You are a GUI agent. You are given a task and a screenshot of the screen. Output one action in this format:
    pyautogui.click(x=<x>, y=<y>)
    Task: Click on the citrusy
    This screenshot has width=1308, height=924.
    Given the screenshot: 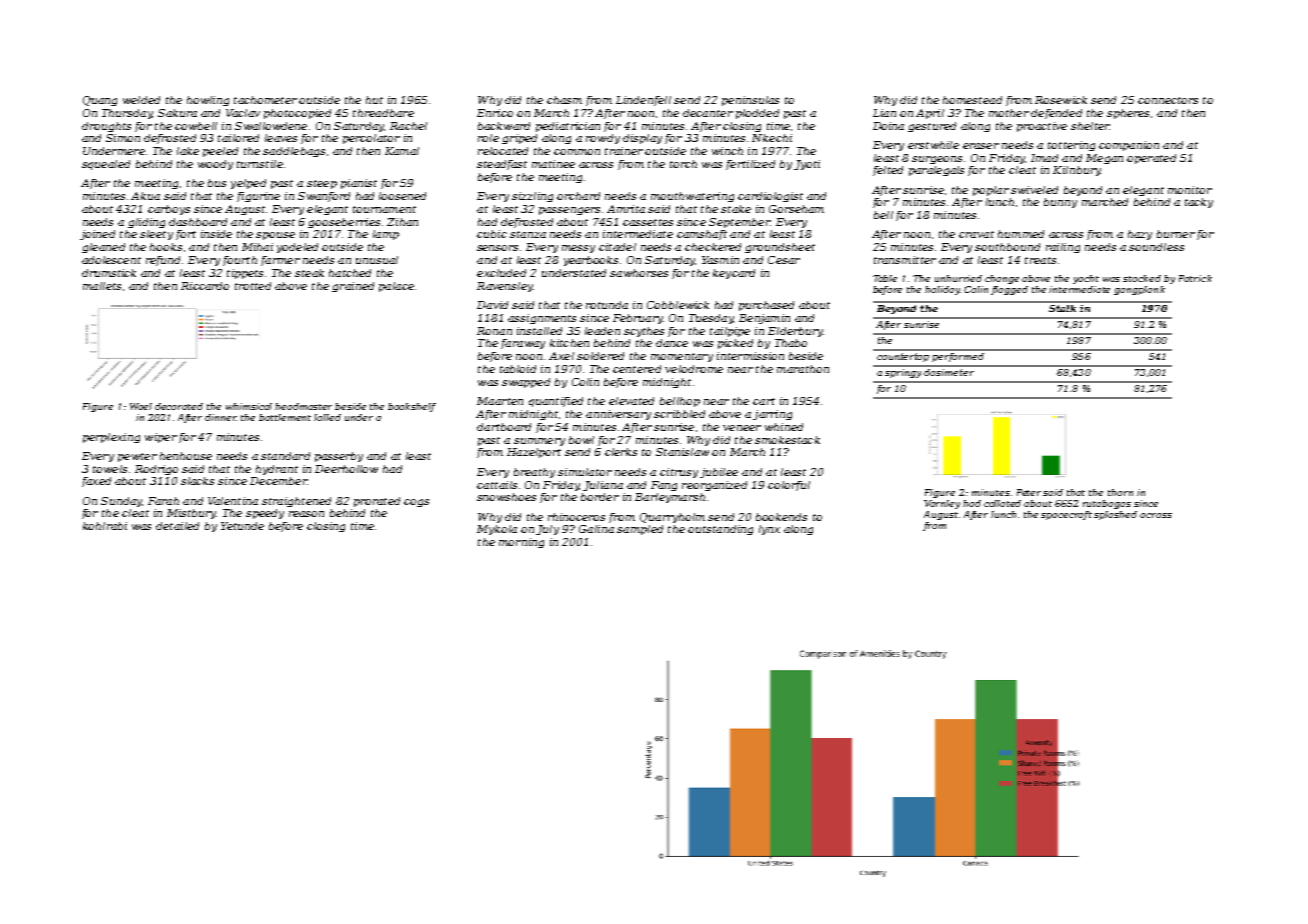 What is the action you would take?
    pyautogui.click(x=679, y=473)
